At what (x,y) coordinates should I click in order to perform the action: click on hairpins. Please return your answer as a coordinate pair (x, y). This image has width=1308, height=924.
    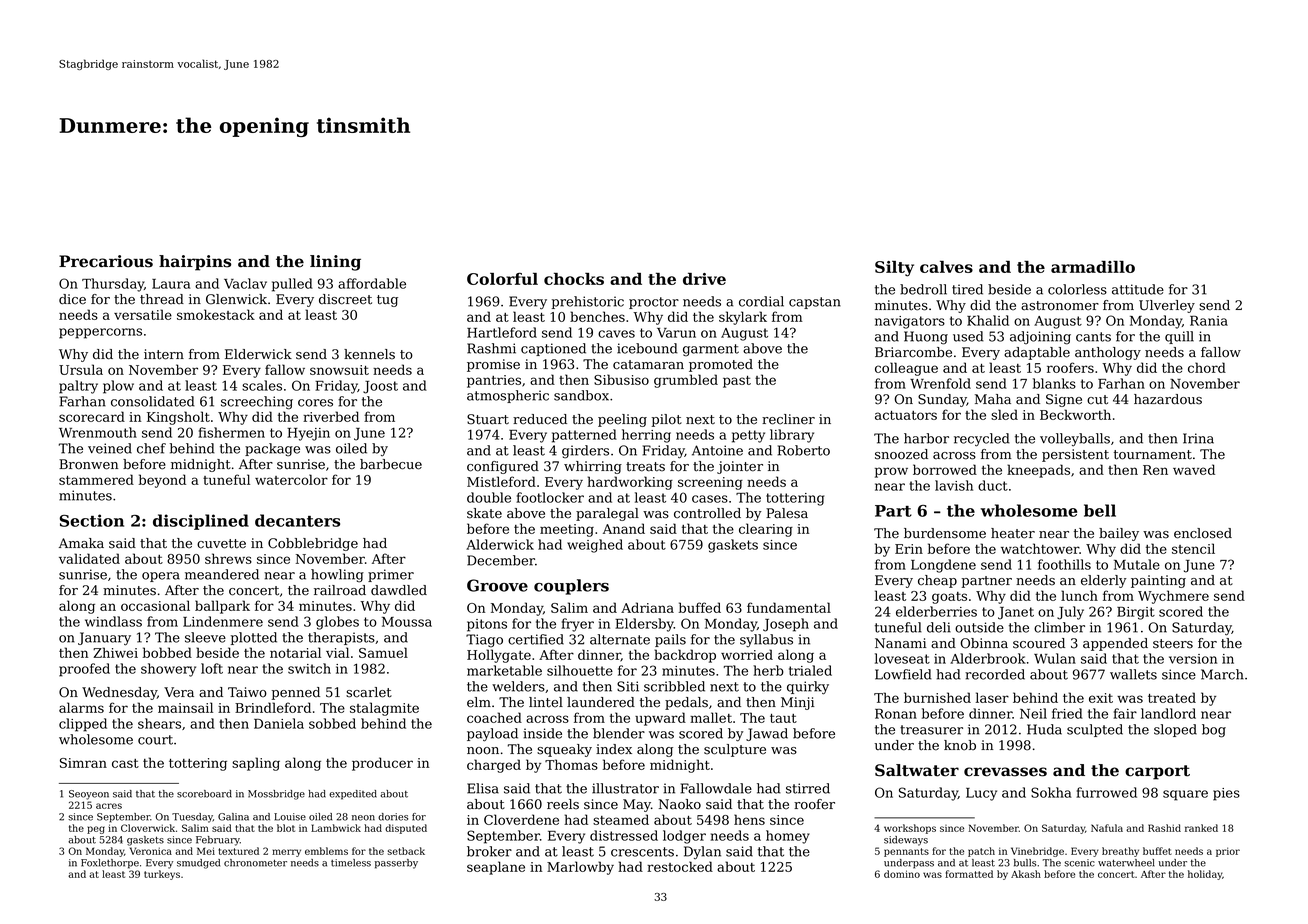
    Looking at the image, I should click on (195, 263).
